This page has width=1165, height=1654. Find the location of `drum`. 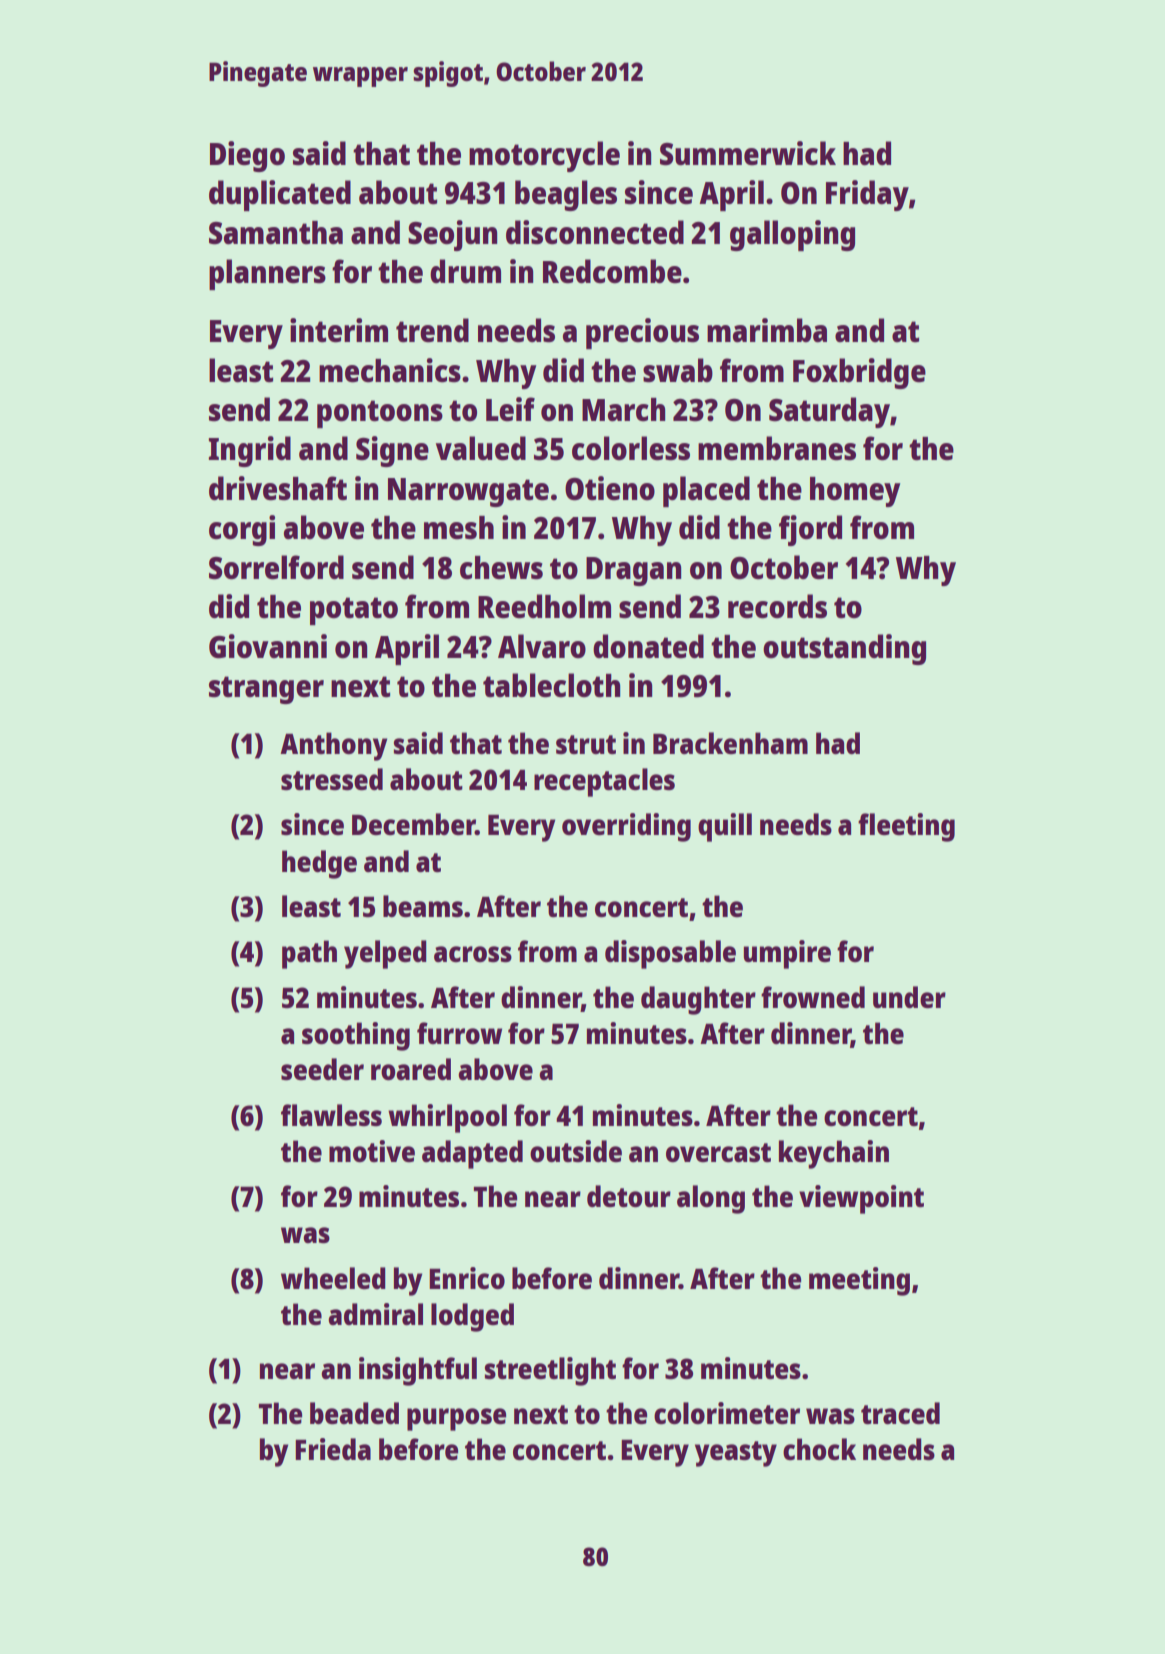

drum is located at coordinates (465, 271).
